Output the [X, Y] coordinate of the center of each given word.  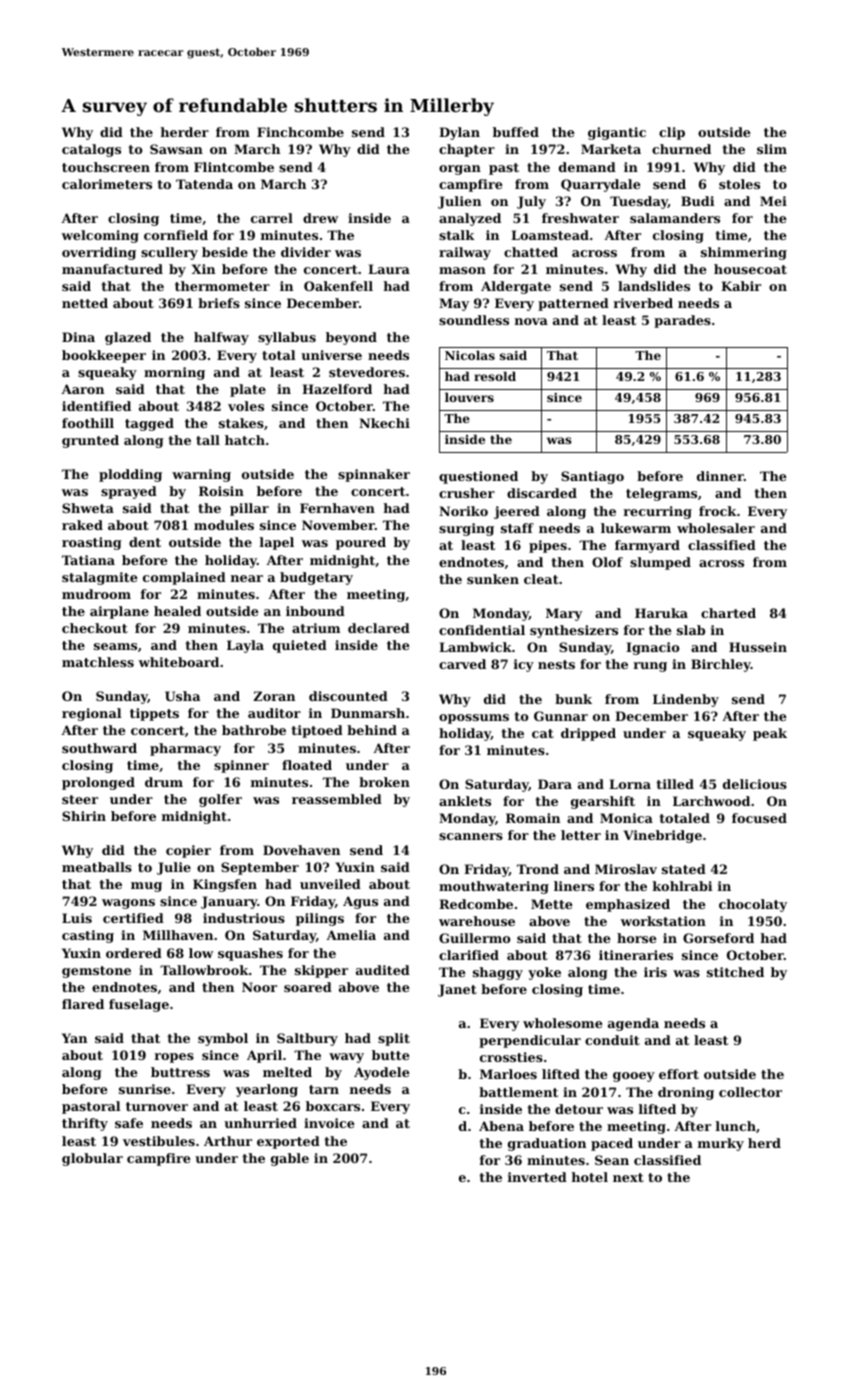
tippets [154, 714]
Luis [77, 918]
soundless [474, 320]
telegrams [661, 494]
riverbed [643, 303]
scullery [169, 253]
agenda [633, 1024]
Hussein [758, 647]
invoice [329, 1123]
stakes [241, 423]
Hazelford [337, 389]
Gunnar [561, 716]
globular [92, 1159]
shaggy [498, 973]
